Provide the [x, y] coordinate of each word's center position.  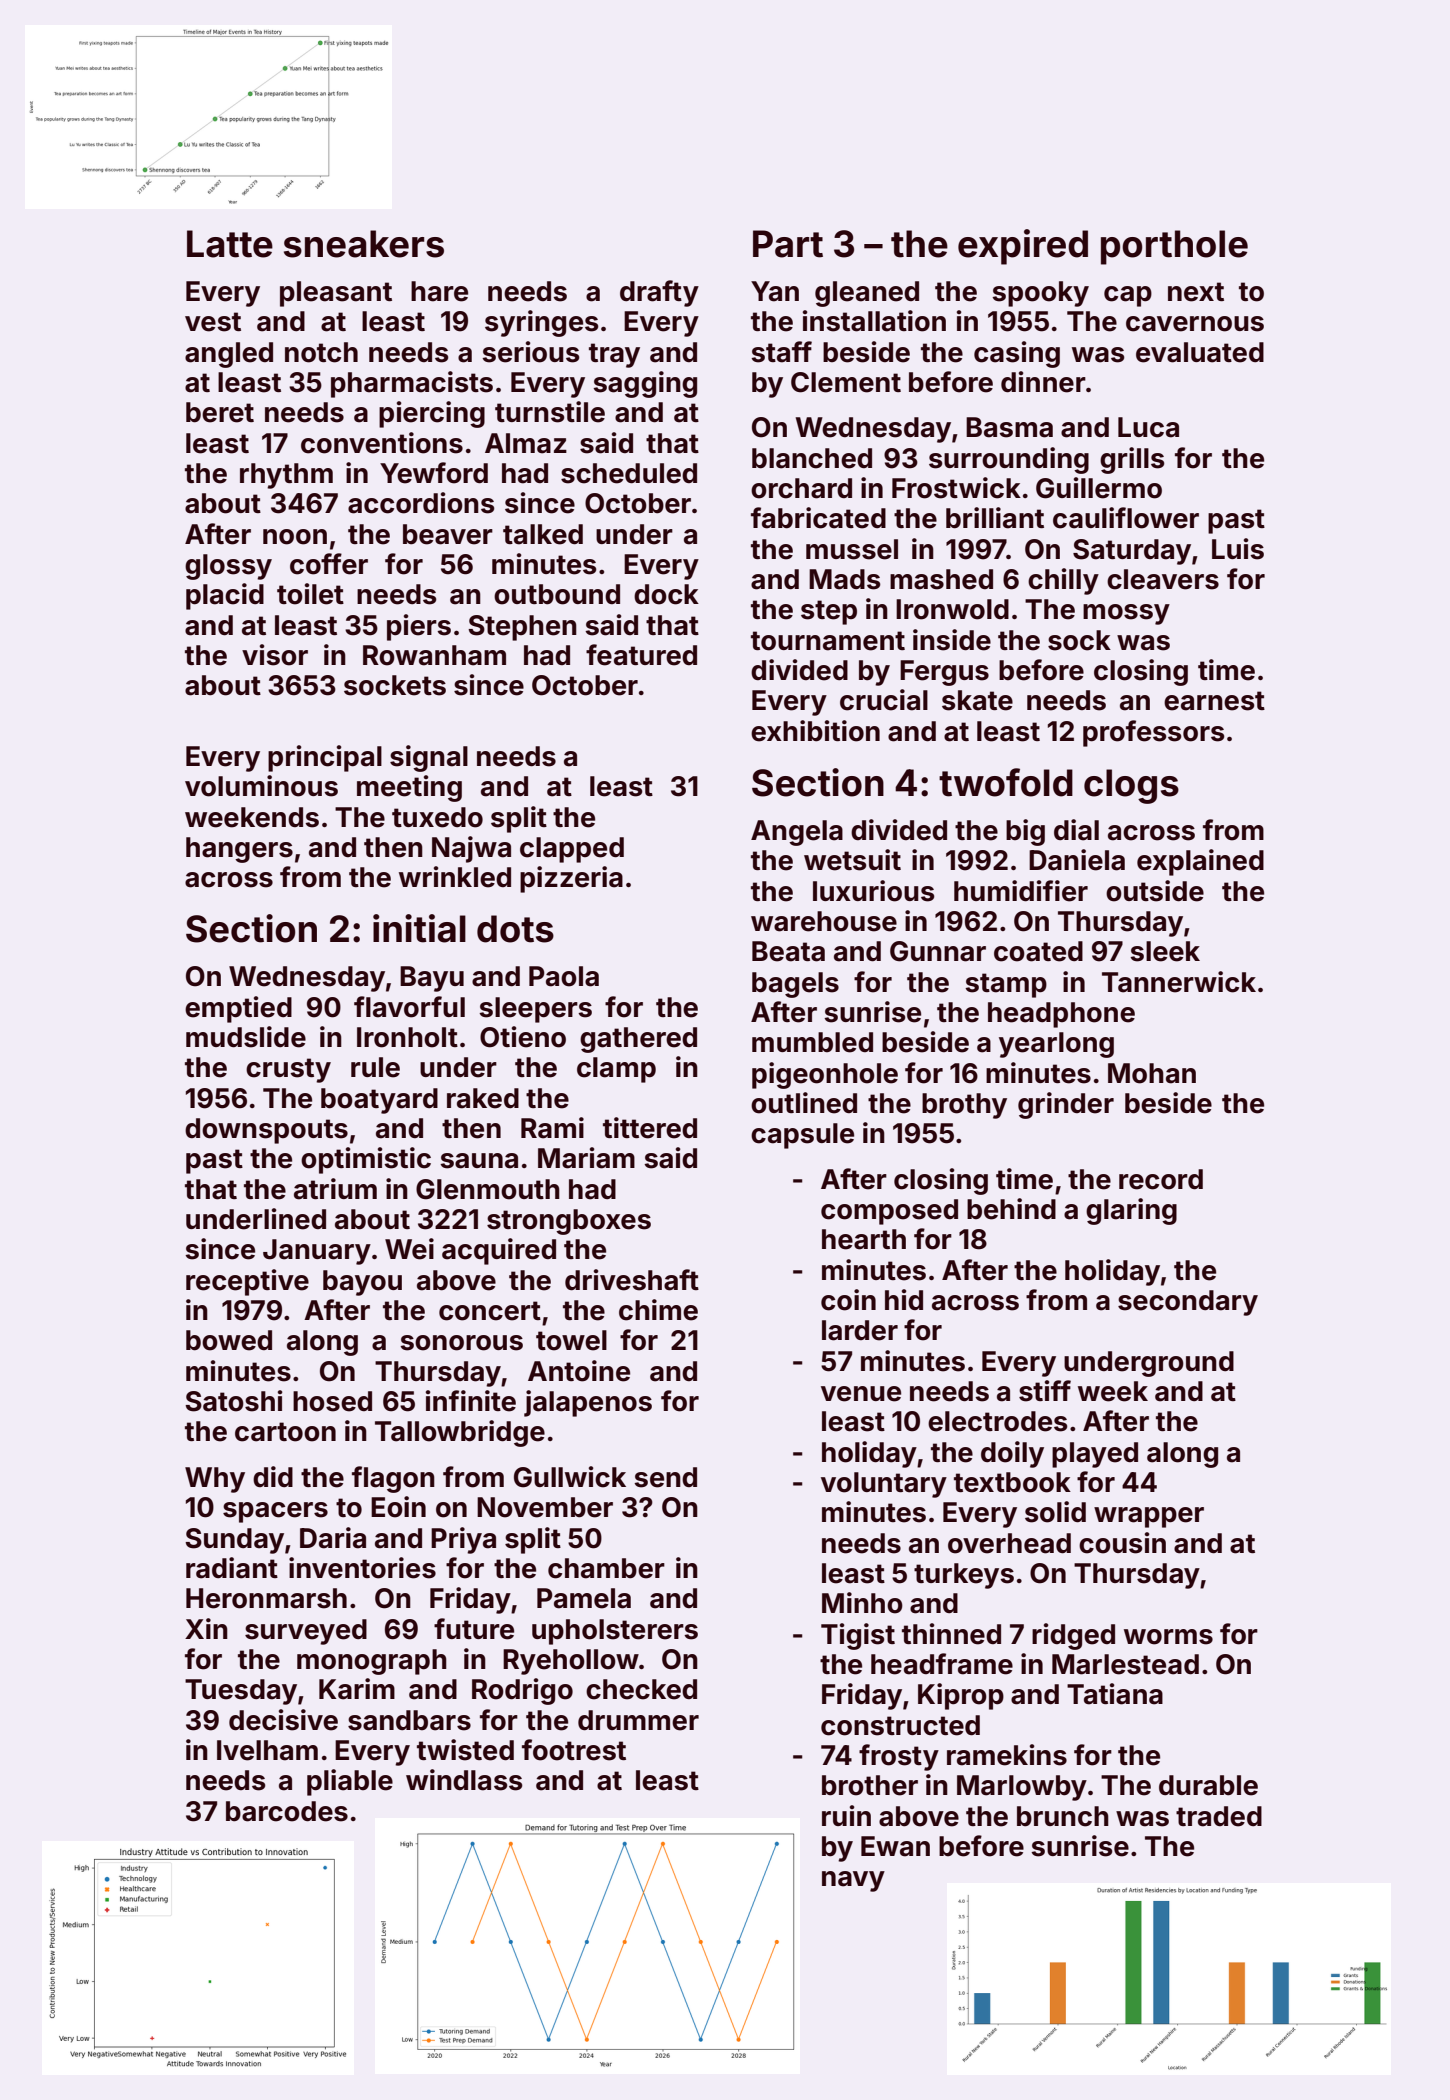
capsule [802, 1136]
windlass [464, 1780]
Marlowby [1022, 1788]
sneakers [364, 244]
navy [853, 1881]
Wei [409, 1249]
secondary [1188, 1303]
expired [1023, 247]
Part [788, 244]
